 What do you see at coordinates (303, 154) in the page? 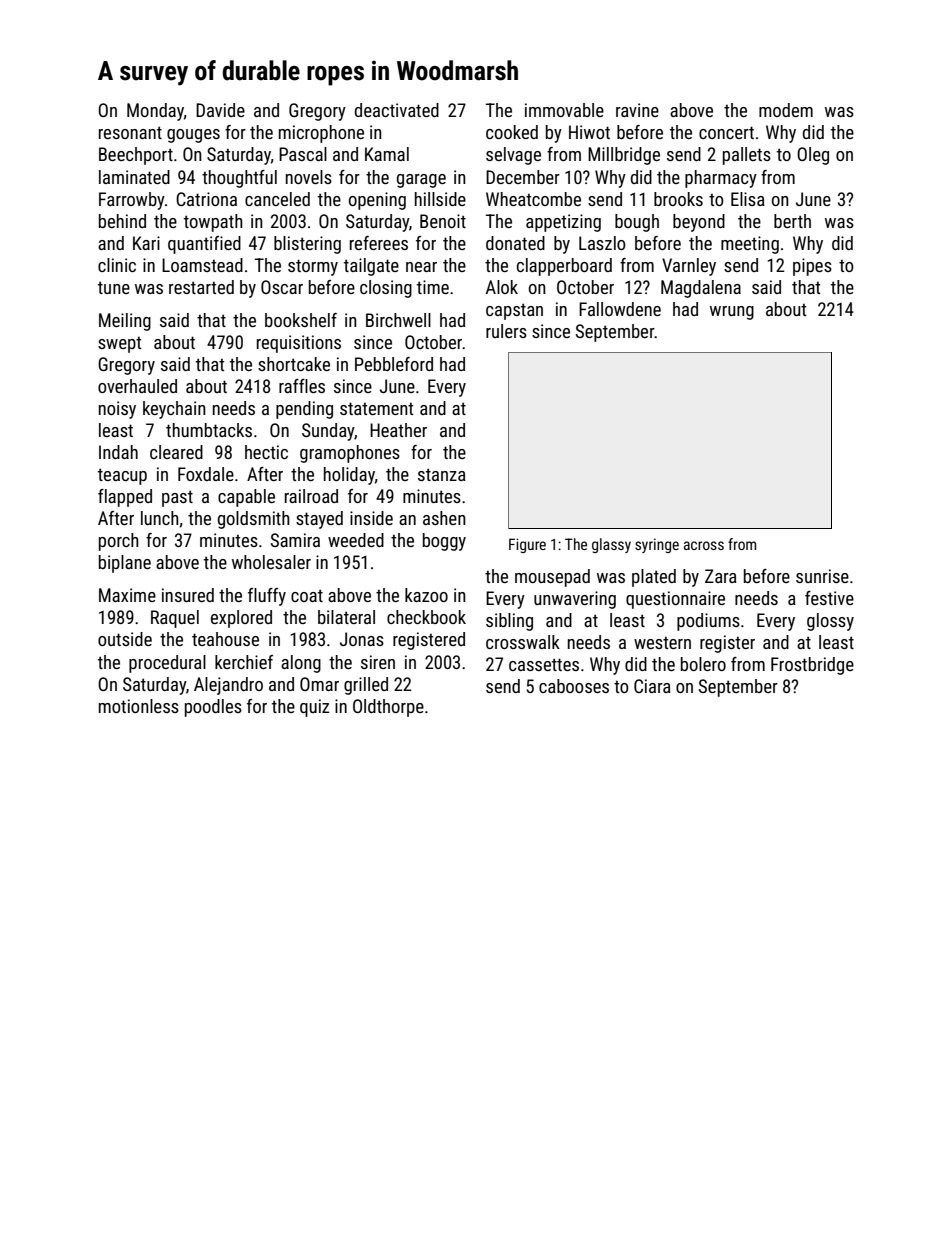
I see `Pascal` at bounding box center [303, 154].
